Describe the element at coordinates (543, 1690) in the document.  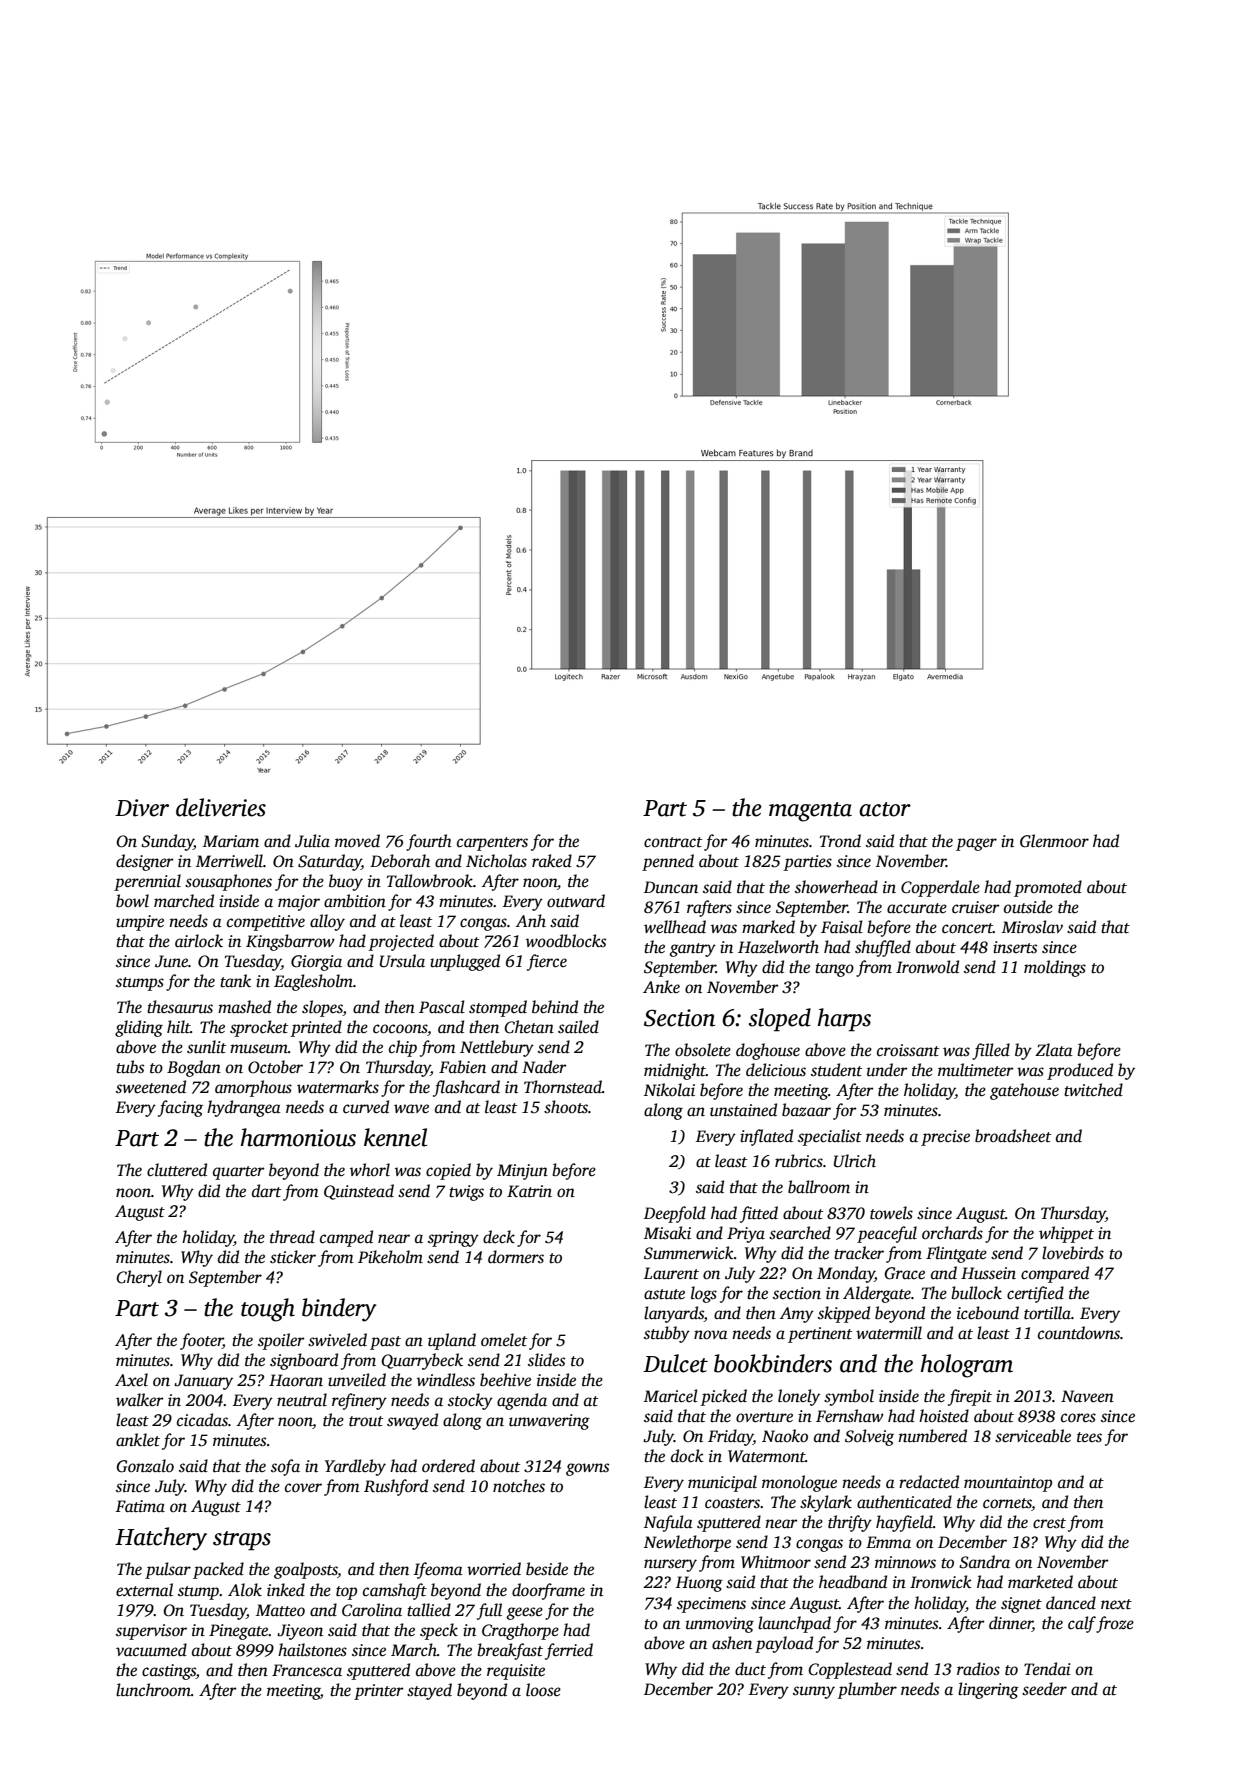
I see `loose` at that location.
